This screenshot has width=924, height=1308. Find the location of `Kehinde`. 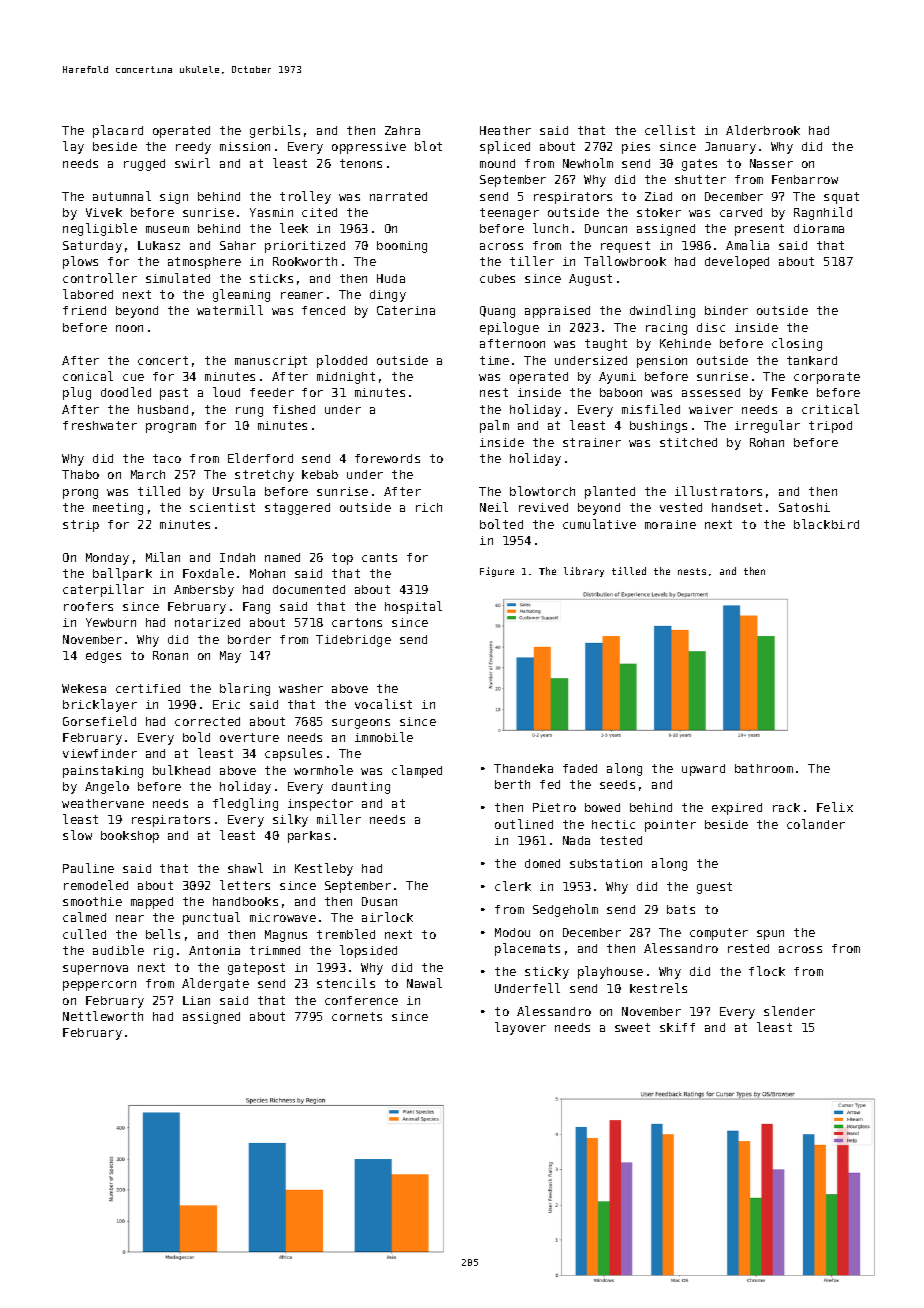

Kehinde is located at coordinates (685, 343).
